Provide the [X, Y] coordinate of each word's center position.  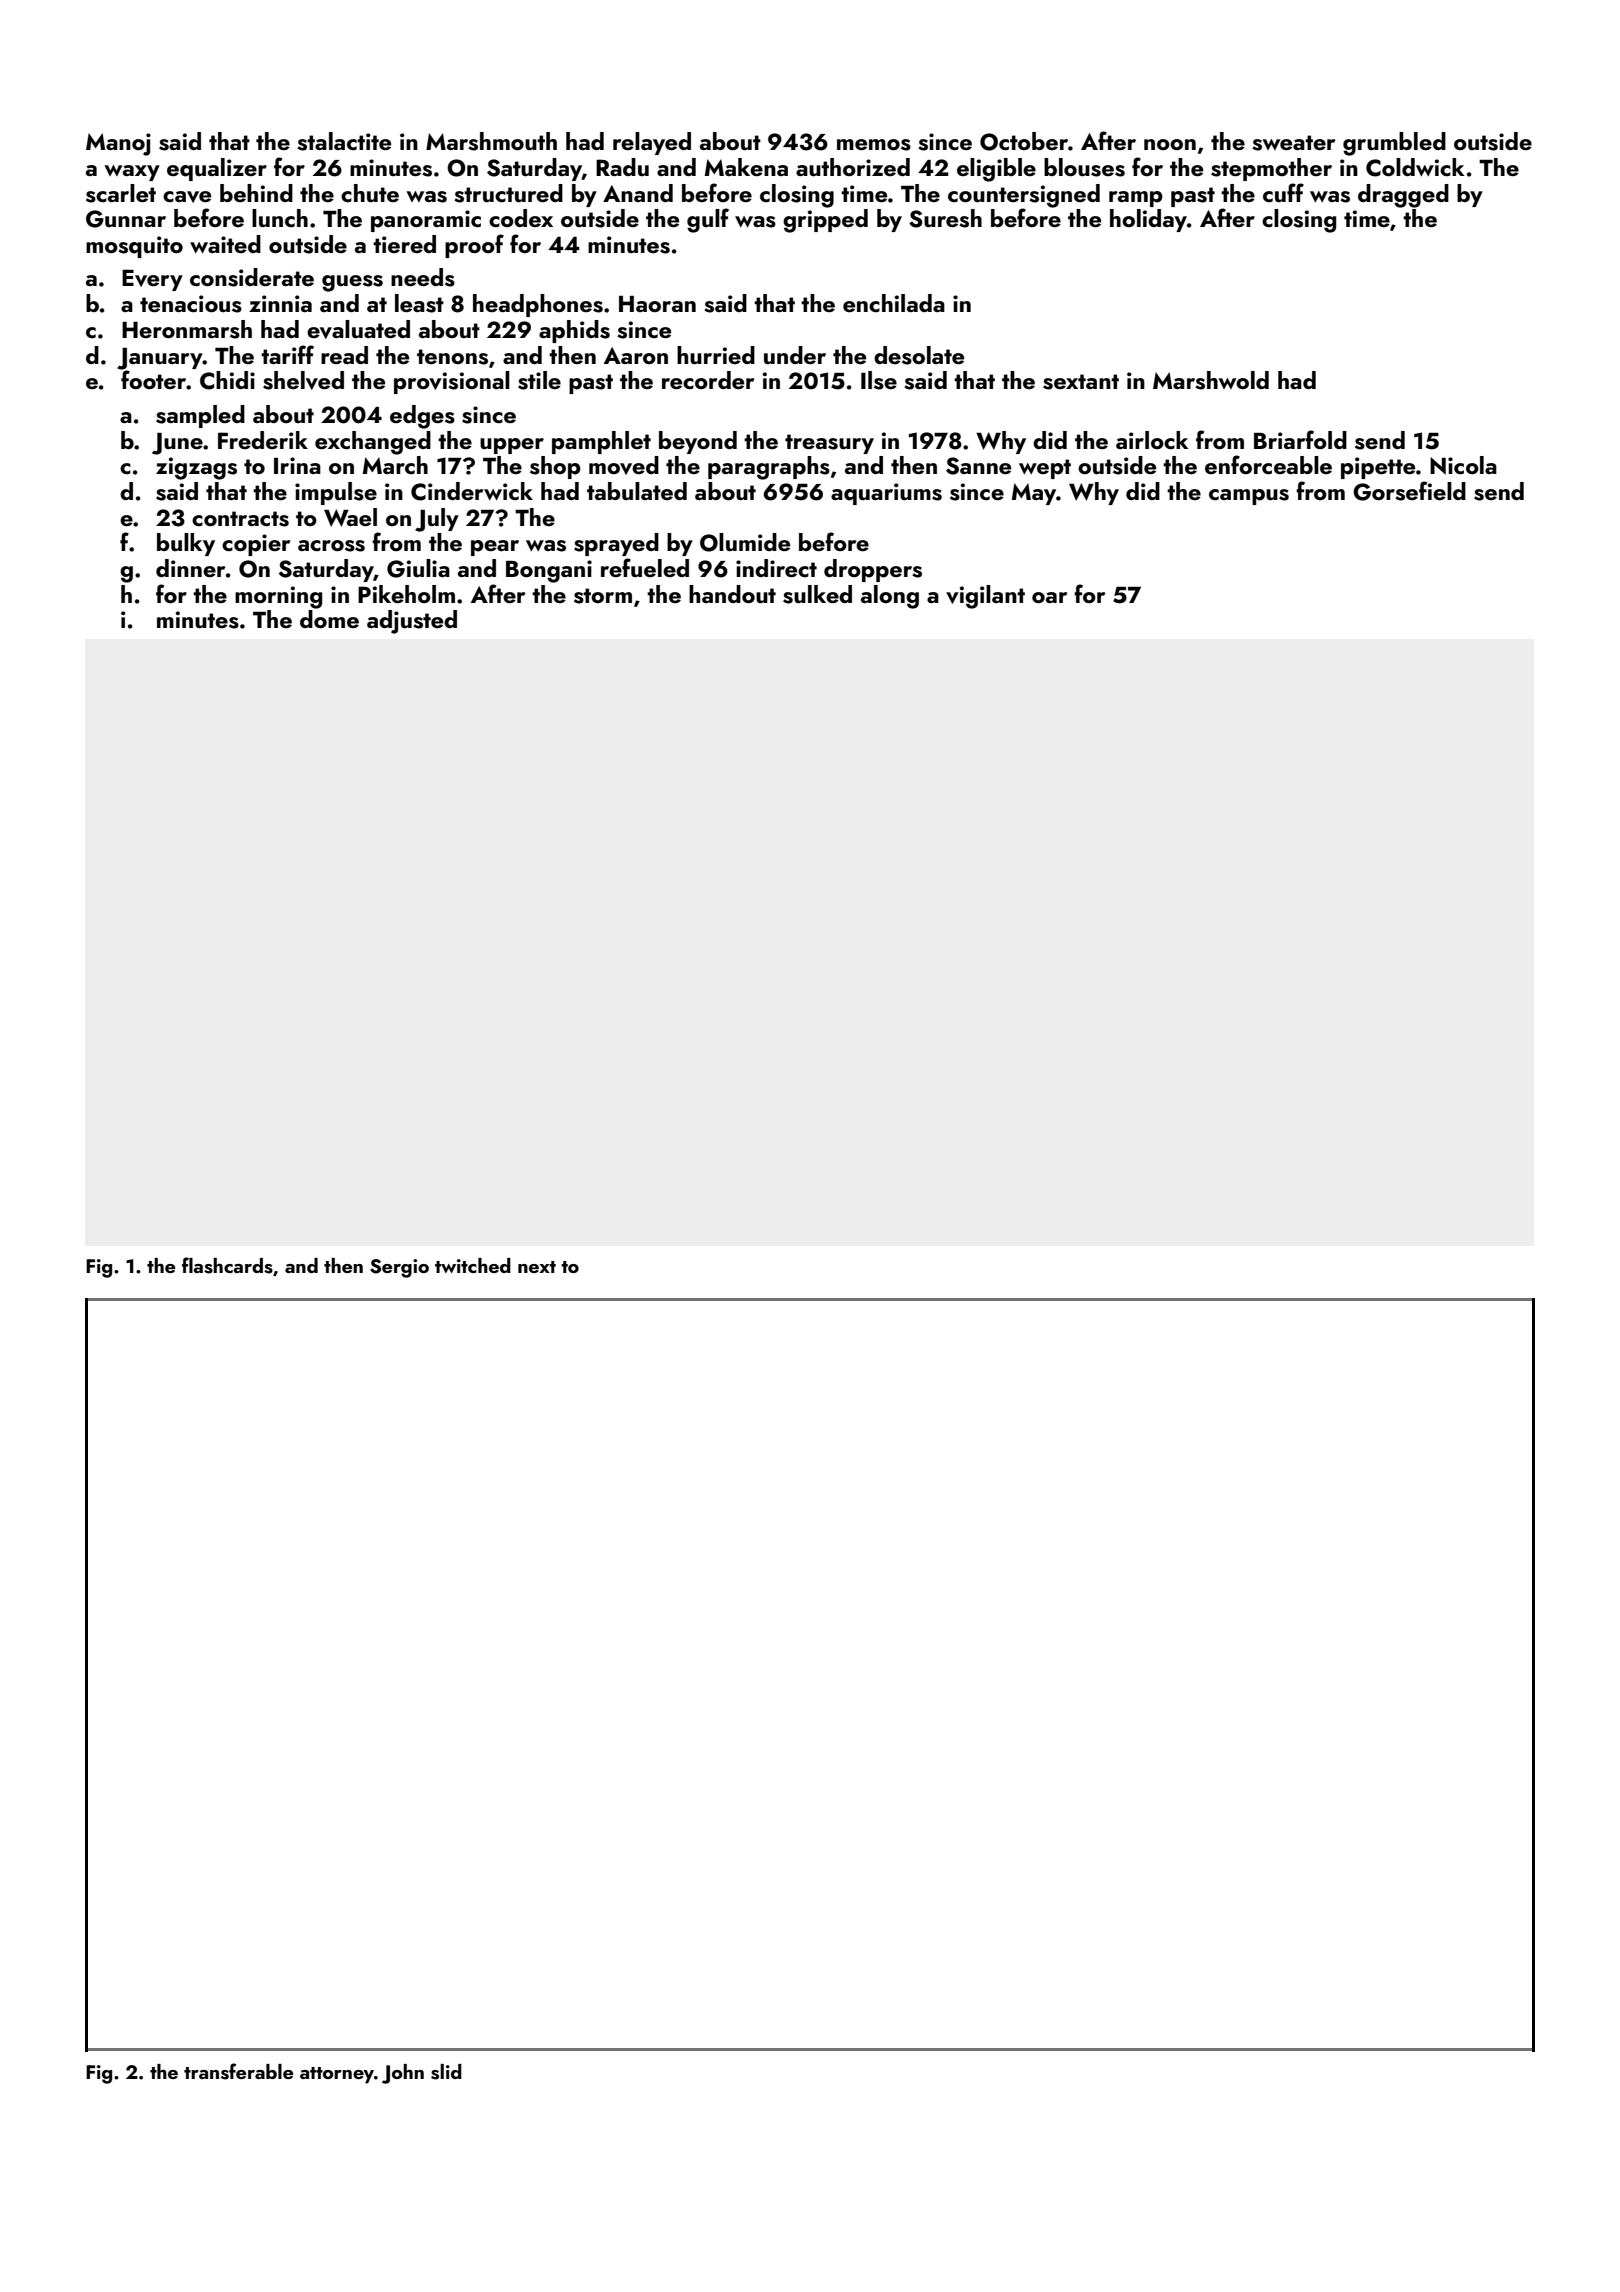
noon [1170, 144]
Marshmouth [491, 141]
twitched [473, 1265]
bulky [186, 544]
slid [446, 2072]
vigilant [985, 597]
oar [1049, 597]
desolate [919, 355]
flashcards [227, 1265]
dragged [1403, 196]
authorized [853, 167]
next [537, 1267]
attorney [337, 2075]
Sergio [399, 1268]
